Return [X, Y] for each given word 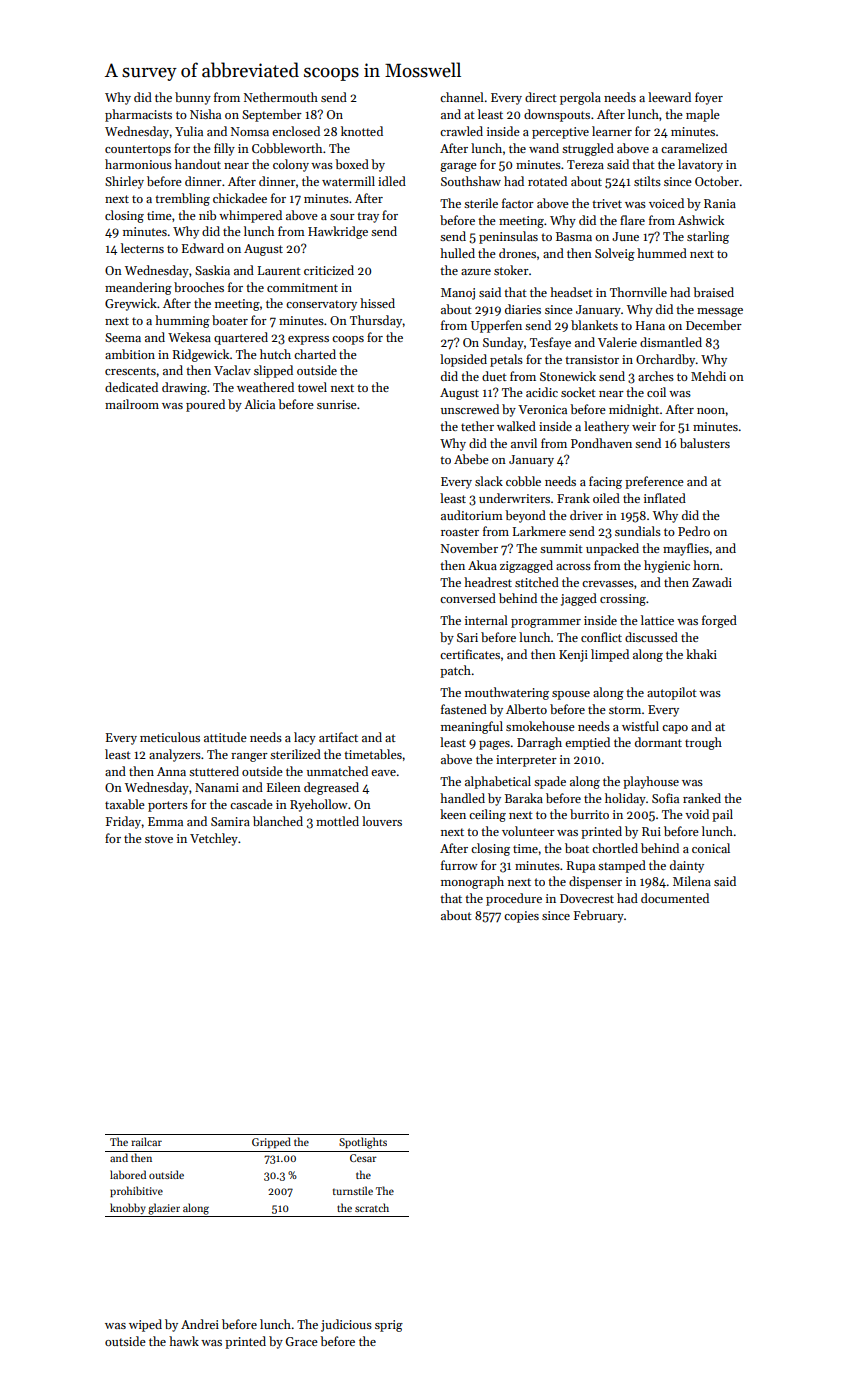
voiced [666, 203]
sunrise [337, 404]
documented [675, 898]
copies [521, 917]
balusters [705, 443]
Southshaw [471, 181]
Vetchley [214, 839]
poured [205, 405]
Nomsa [250, 131]
